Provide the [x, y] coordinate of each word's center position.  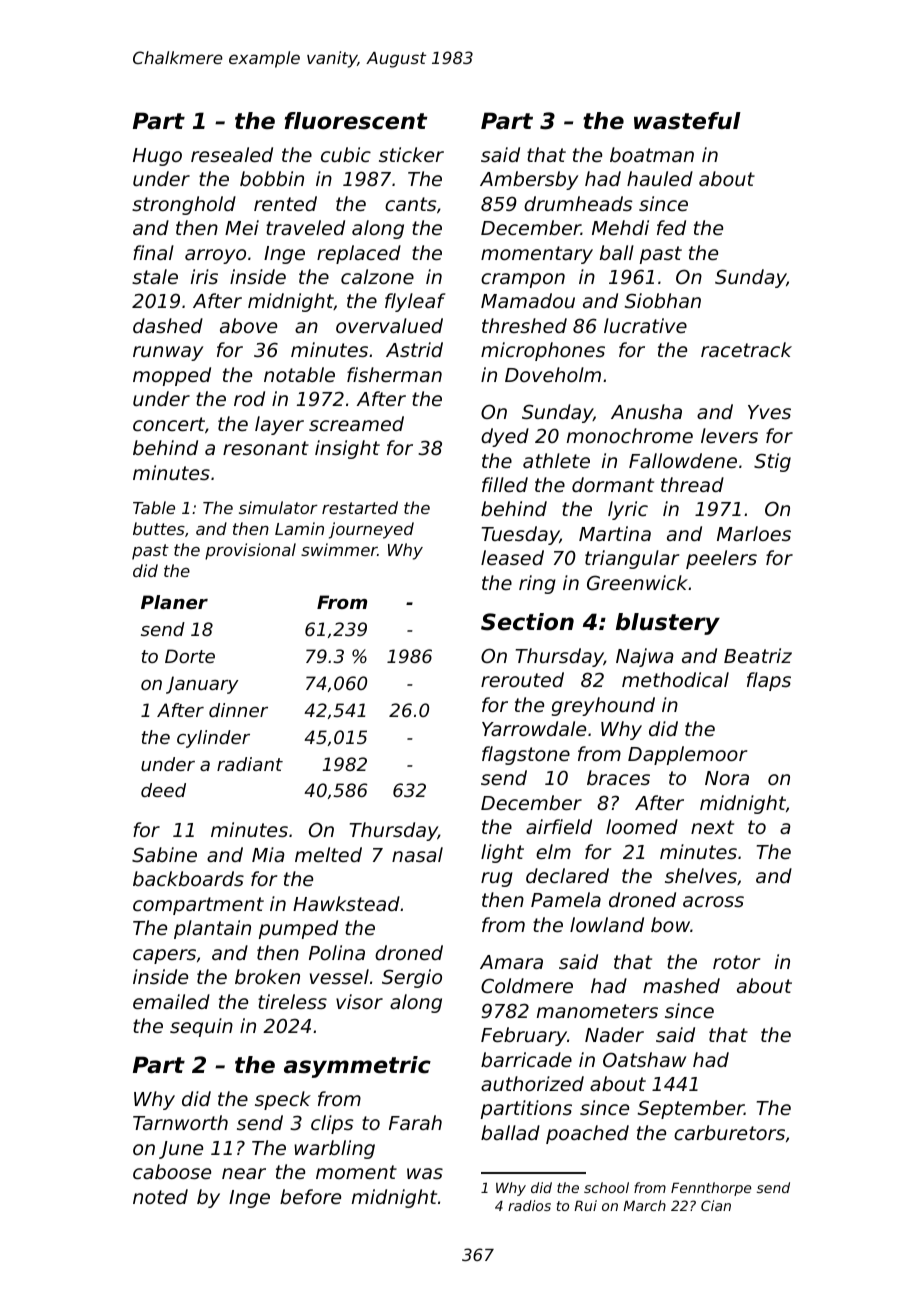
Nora [727, 778]
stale [155, 276]
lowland [607, 924]
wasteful [687, 121]
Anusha [646, 411]
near [244, 1173]
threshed [524, 325]
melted [328, 854]
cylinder [213, 739]
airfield [559, 826]
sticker [411, 154]
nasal [417, 854]
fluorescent [356, 121]
